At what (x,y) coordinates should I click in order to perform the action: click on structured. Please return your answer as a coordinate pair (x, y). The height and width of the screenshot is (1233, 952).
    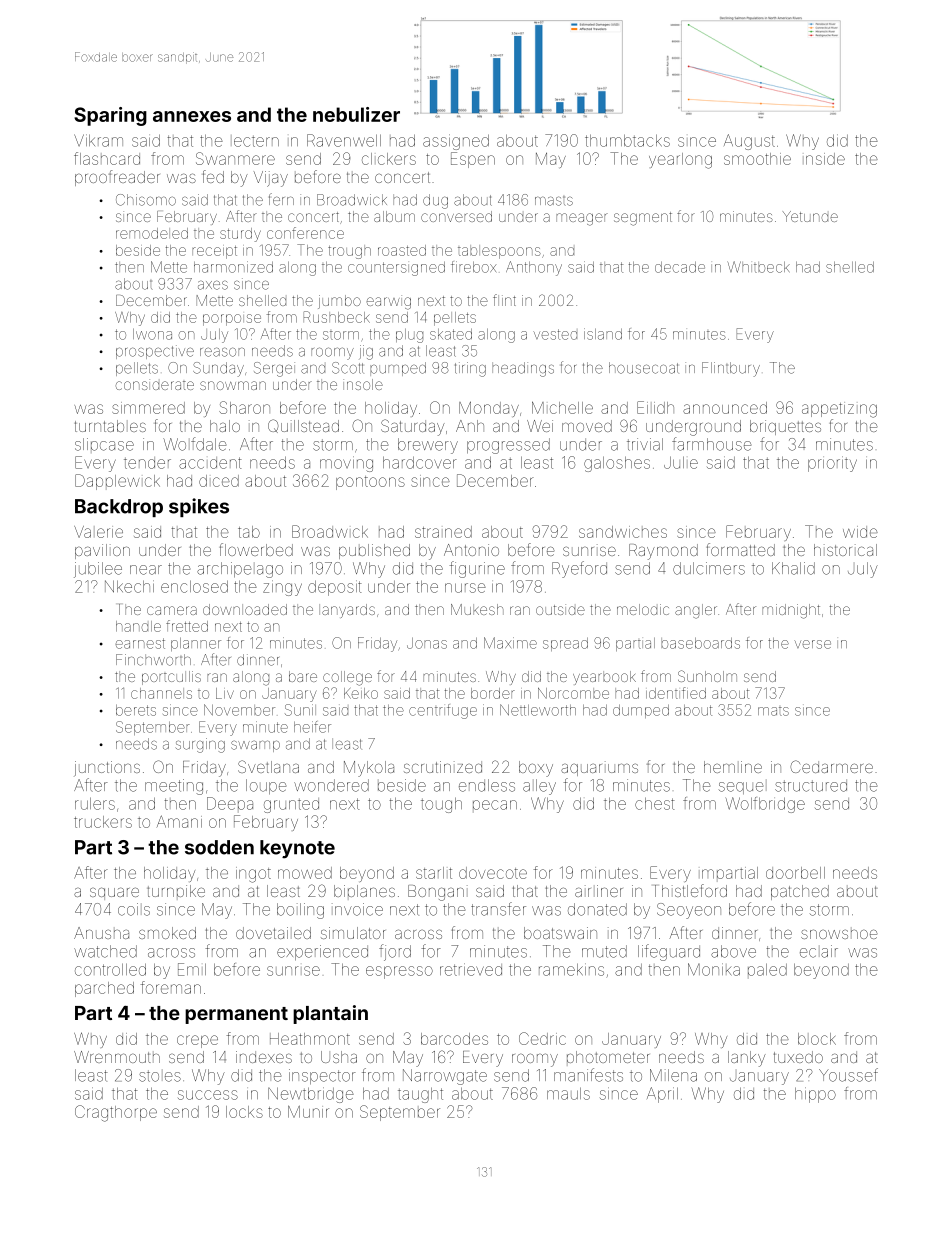
    Looking at the image, I should click on (811, 785).
